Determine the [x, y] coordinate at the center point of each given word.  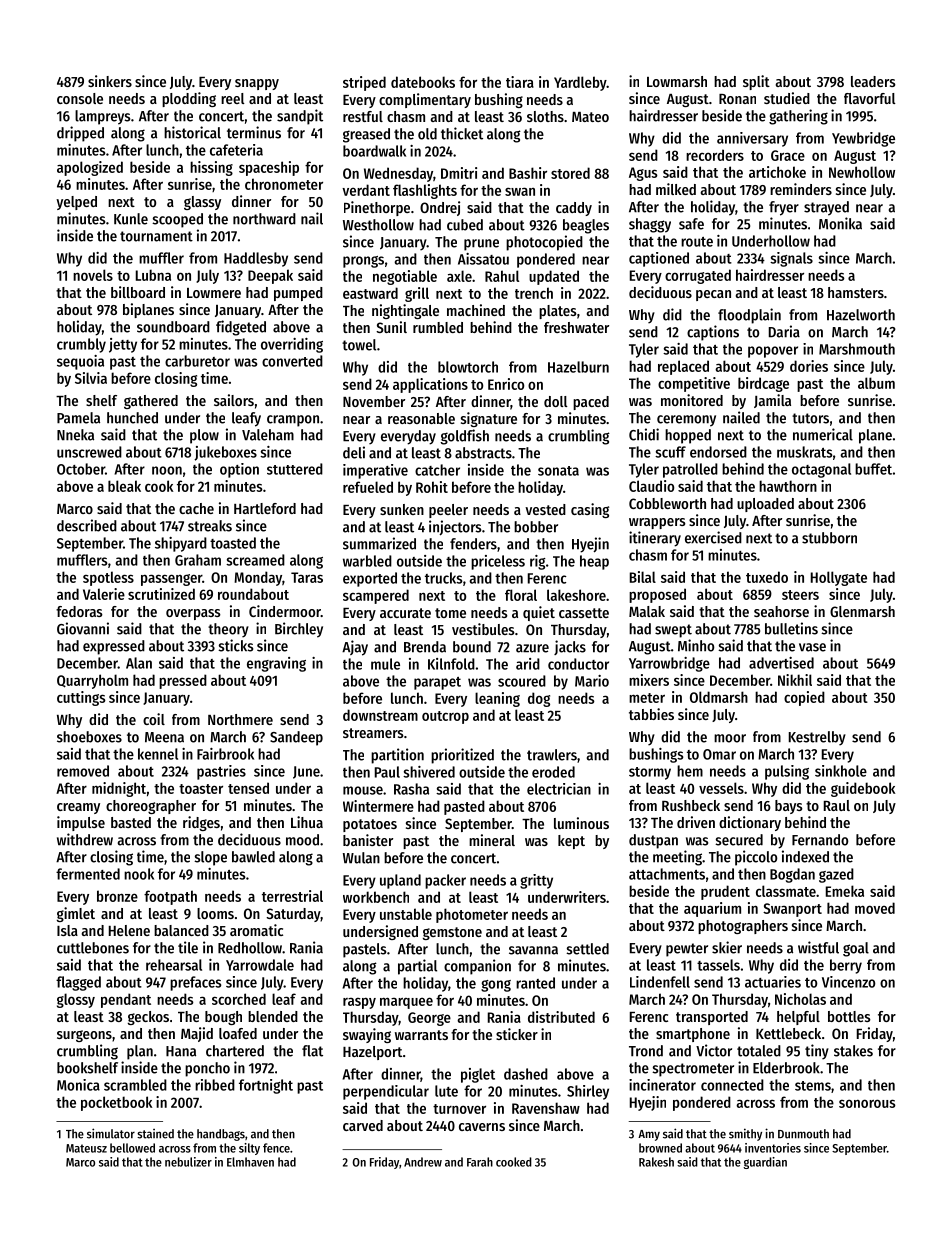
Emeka [845, 891]
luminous [581, 823]
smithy [745, 1134]
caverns [482, 1127]
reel [233, 98]
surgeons [84, 1036]
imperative [375, 471]
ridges [201, 823]
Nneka [75, 435]
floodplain [749, 316]
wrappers [657, 523]
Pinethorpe [377, 208]
